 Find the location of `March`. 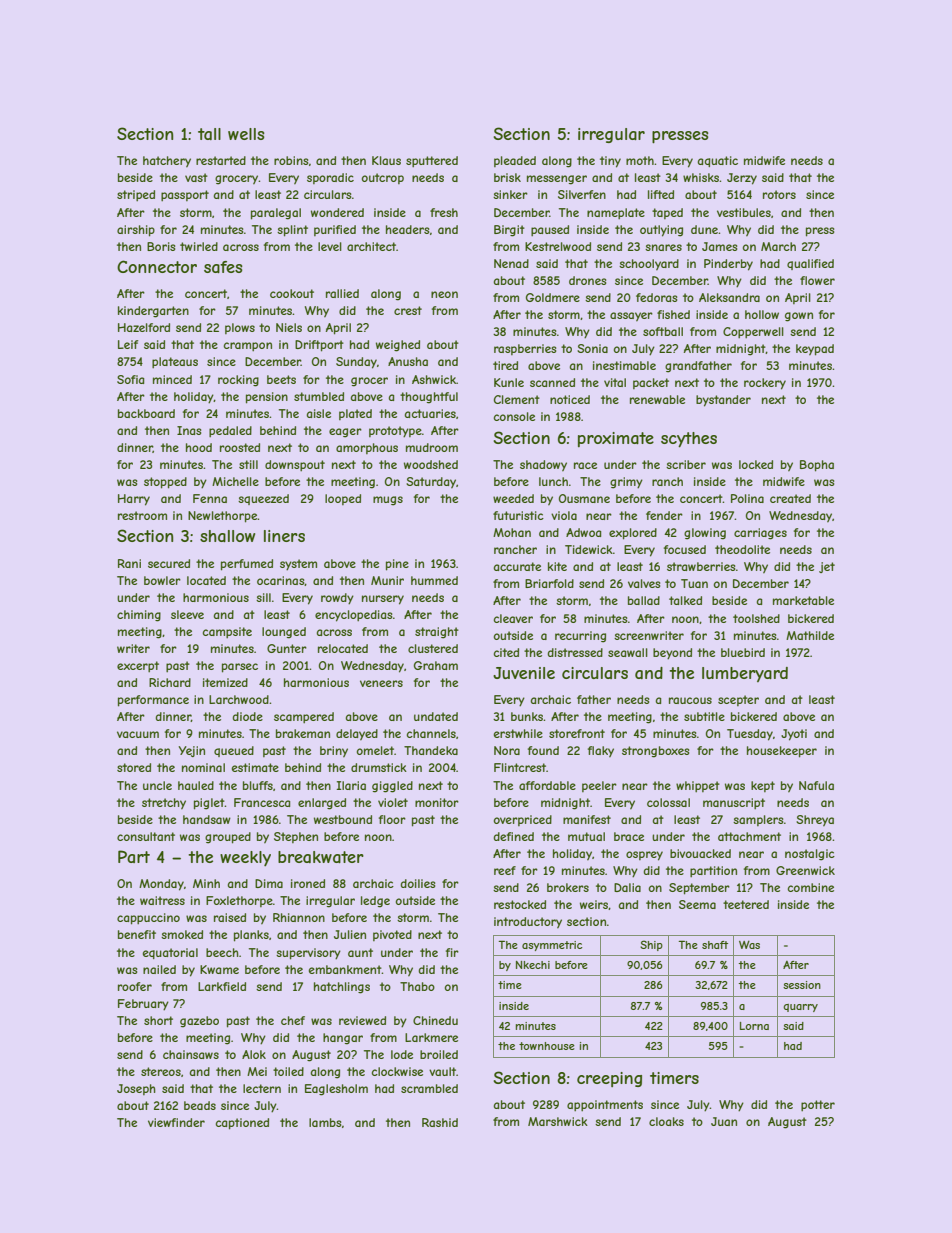

March is located at coordinates (778, 246).
